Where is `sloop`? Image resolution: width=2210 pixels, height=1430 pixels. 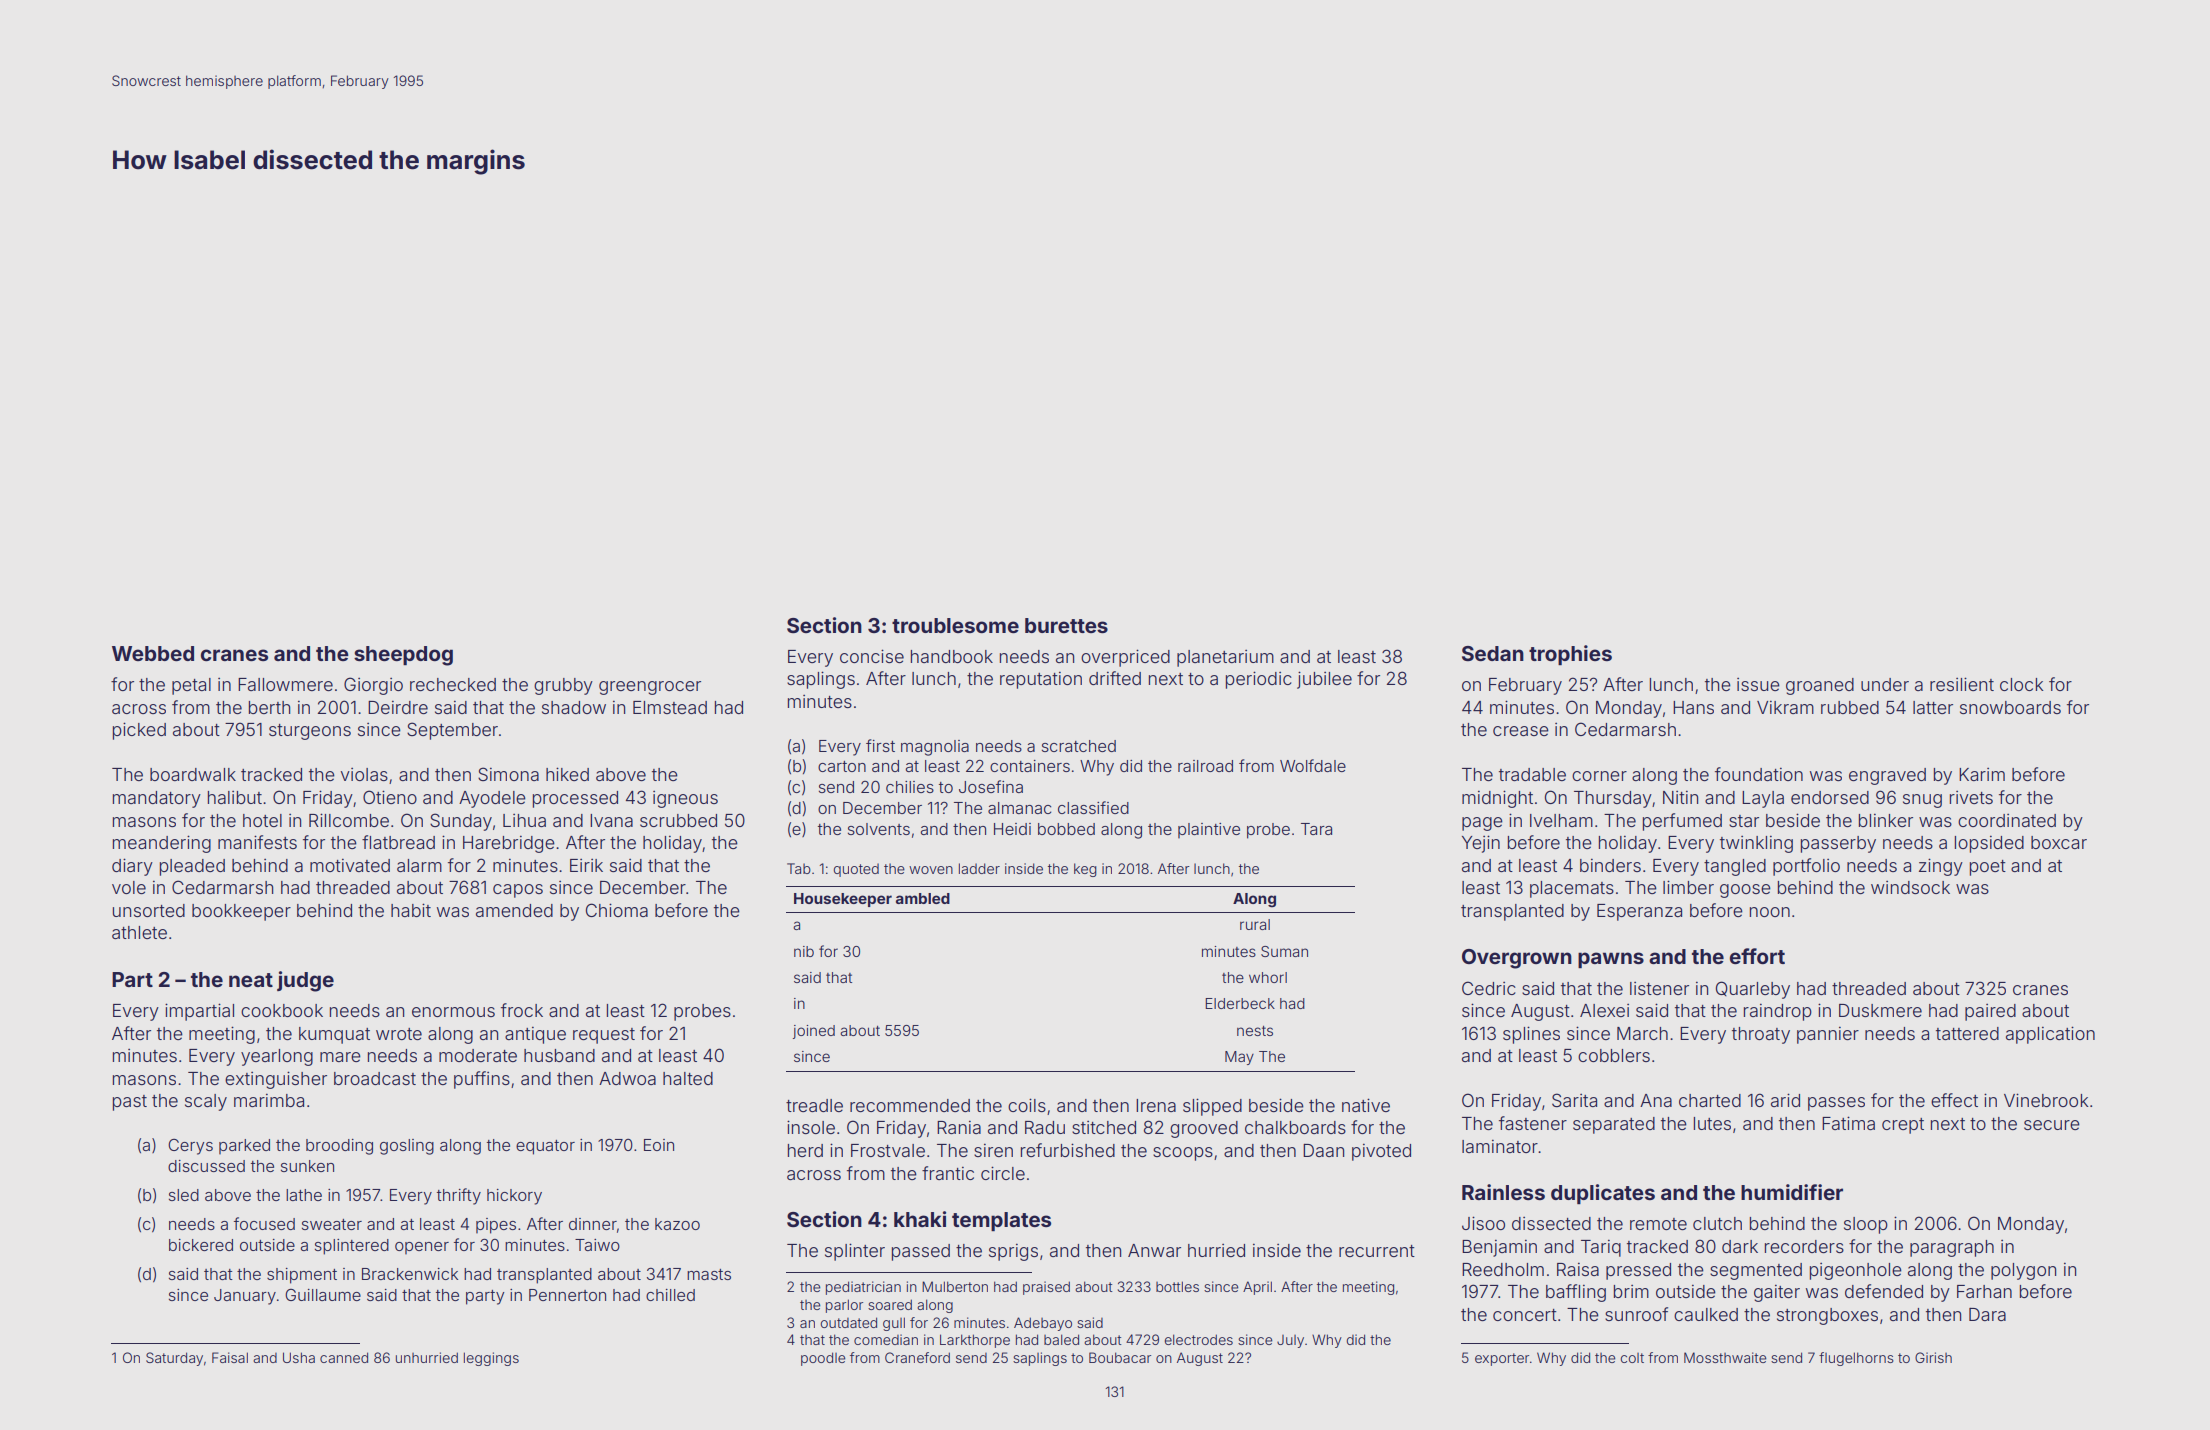 sloop is located at coordinates (1866, 1225).
